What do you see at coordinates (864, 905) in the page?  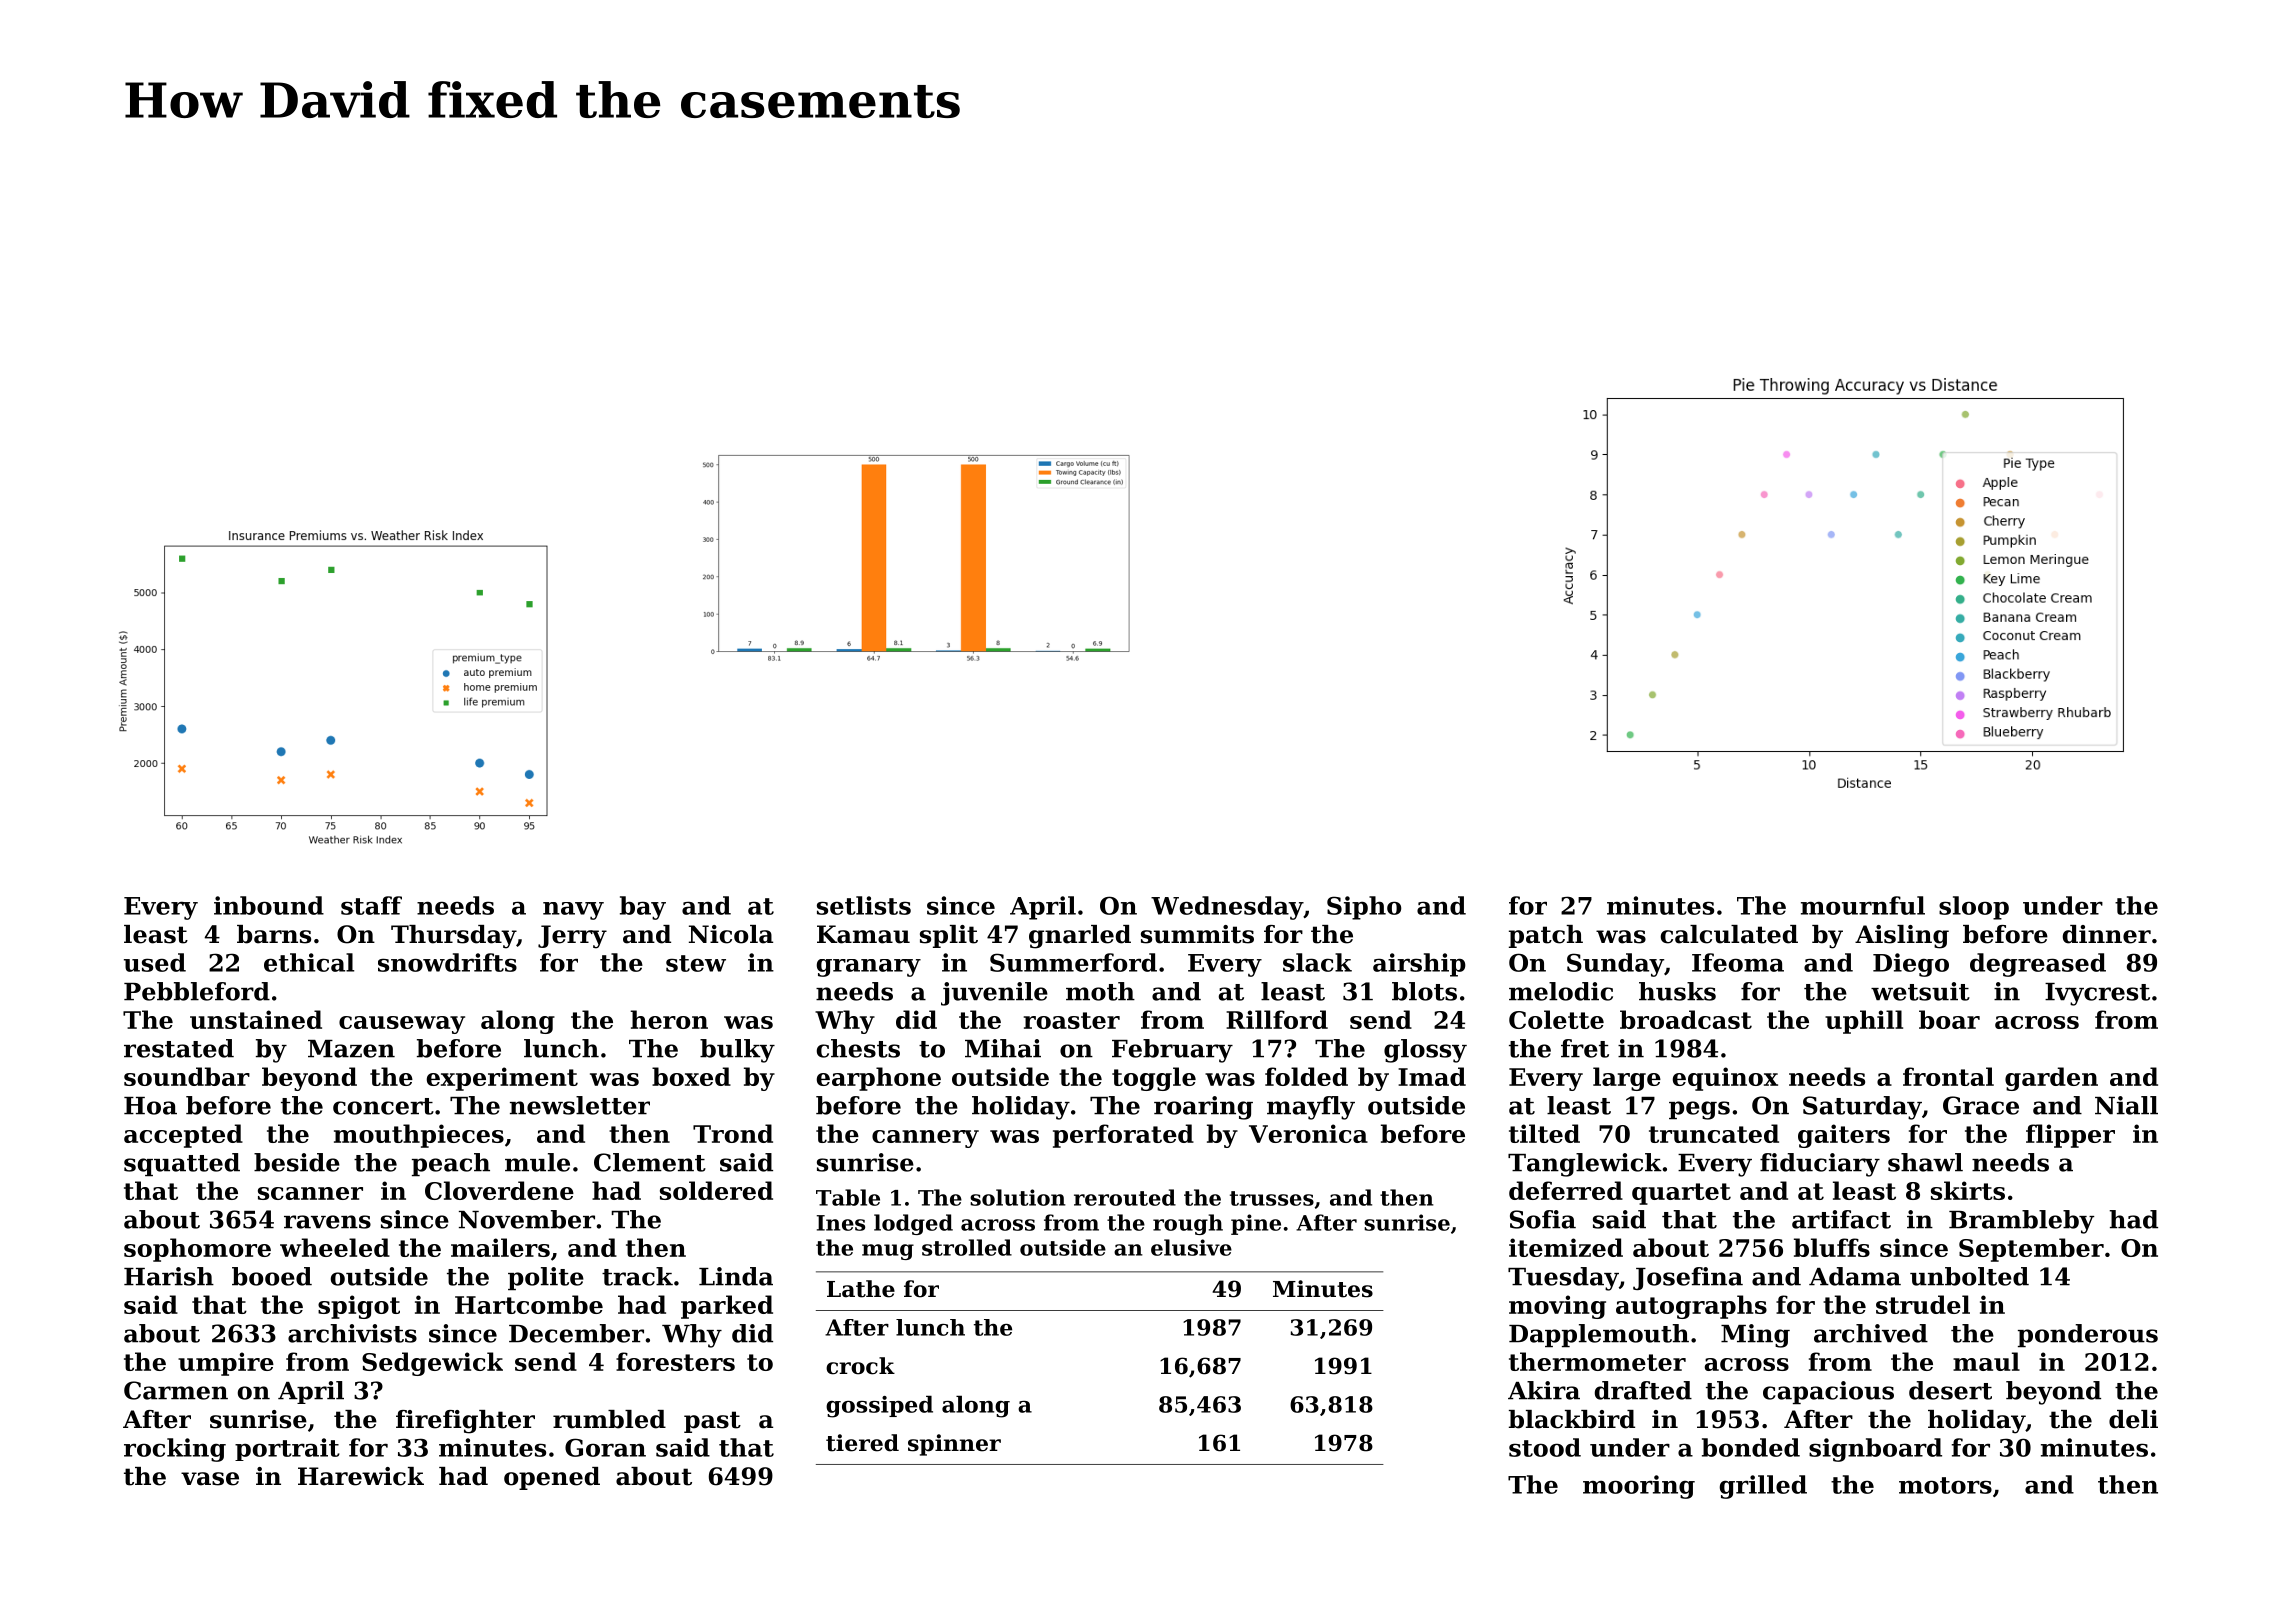 I see `setlists` at bounding box center [864, 905].
